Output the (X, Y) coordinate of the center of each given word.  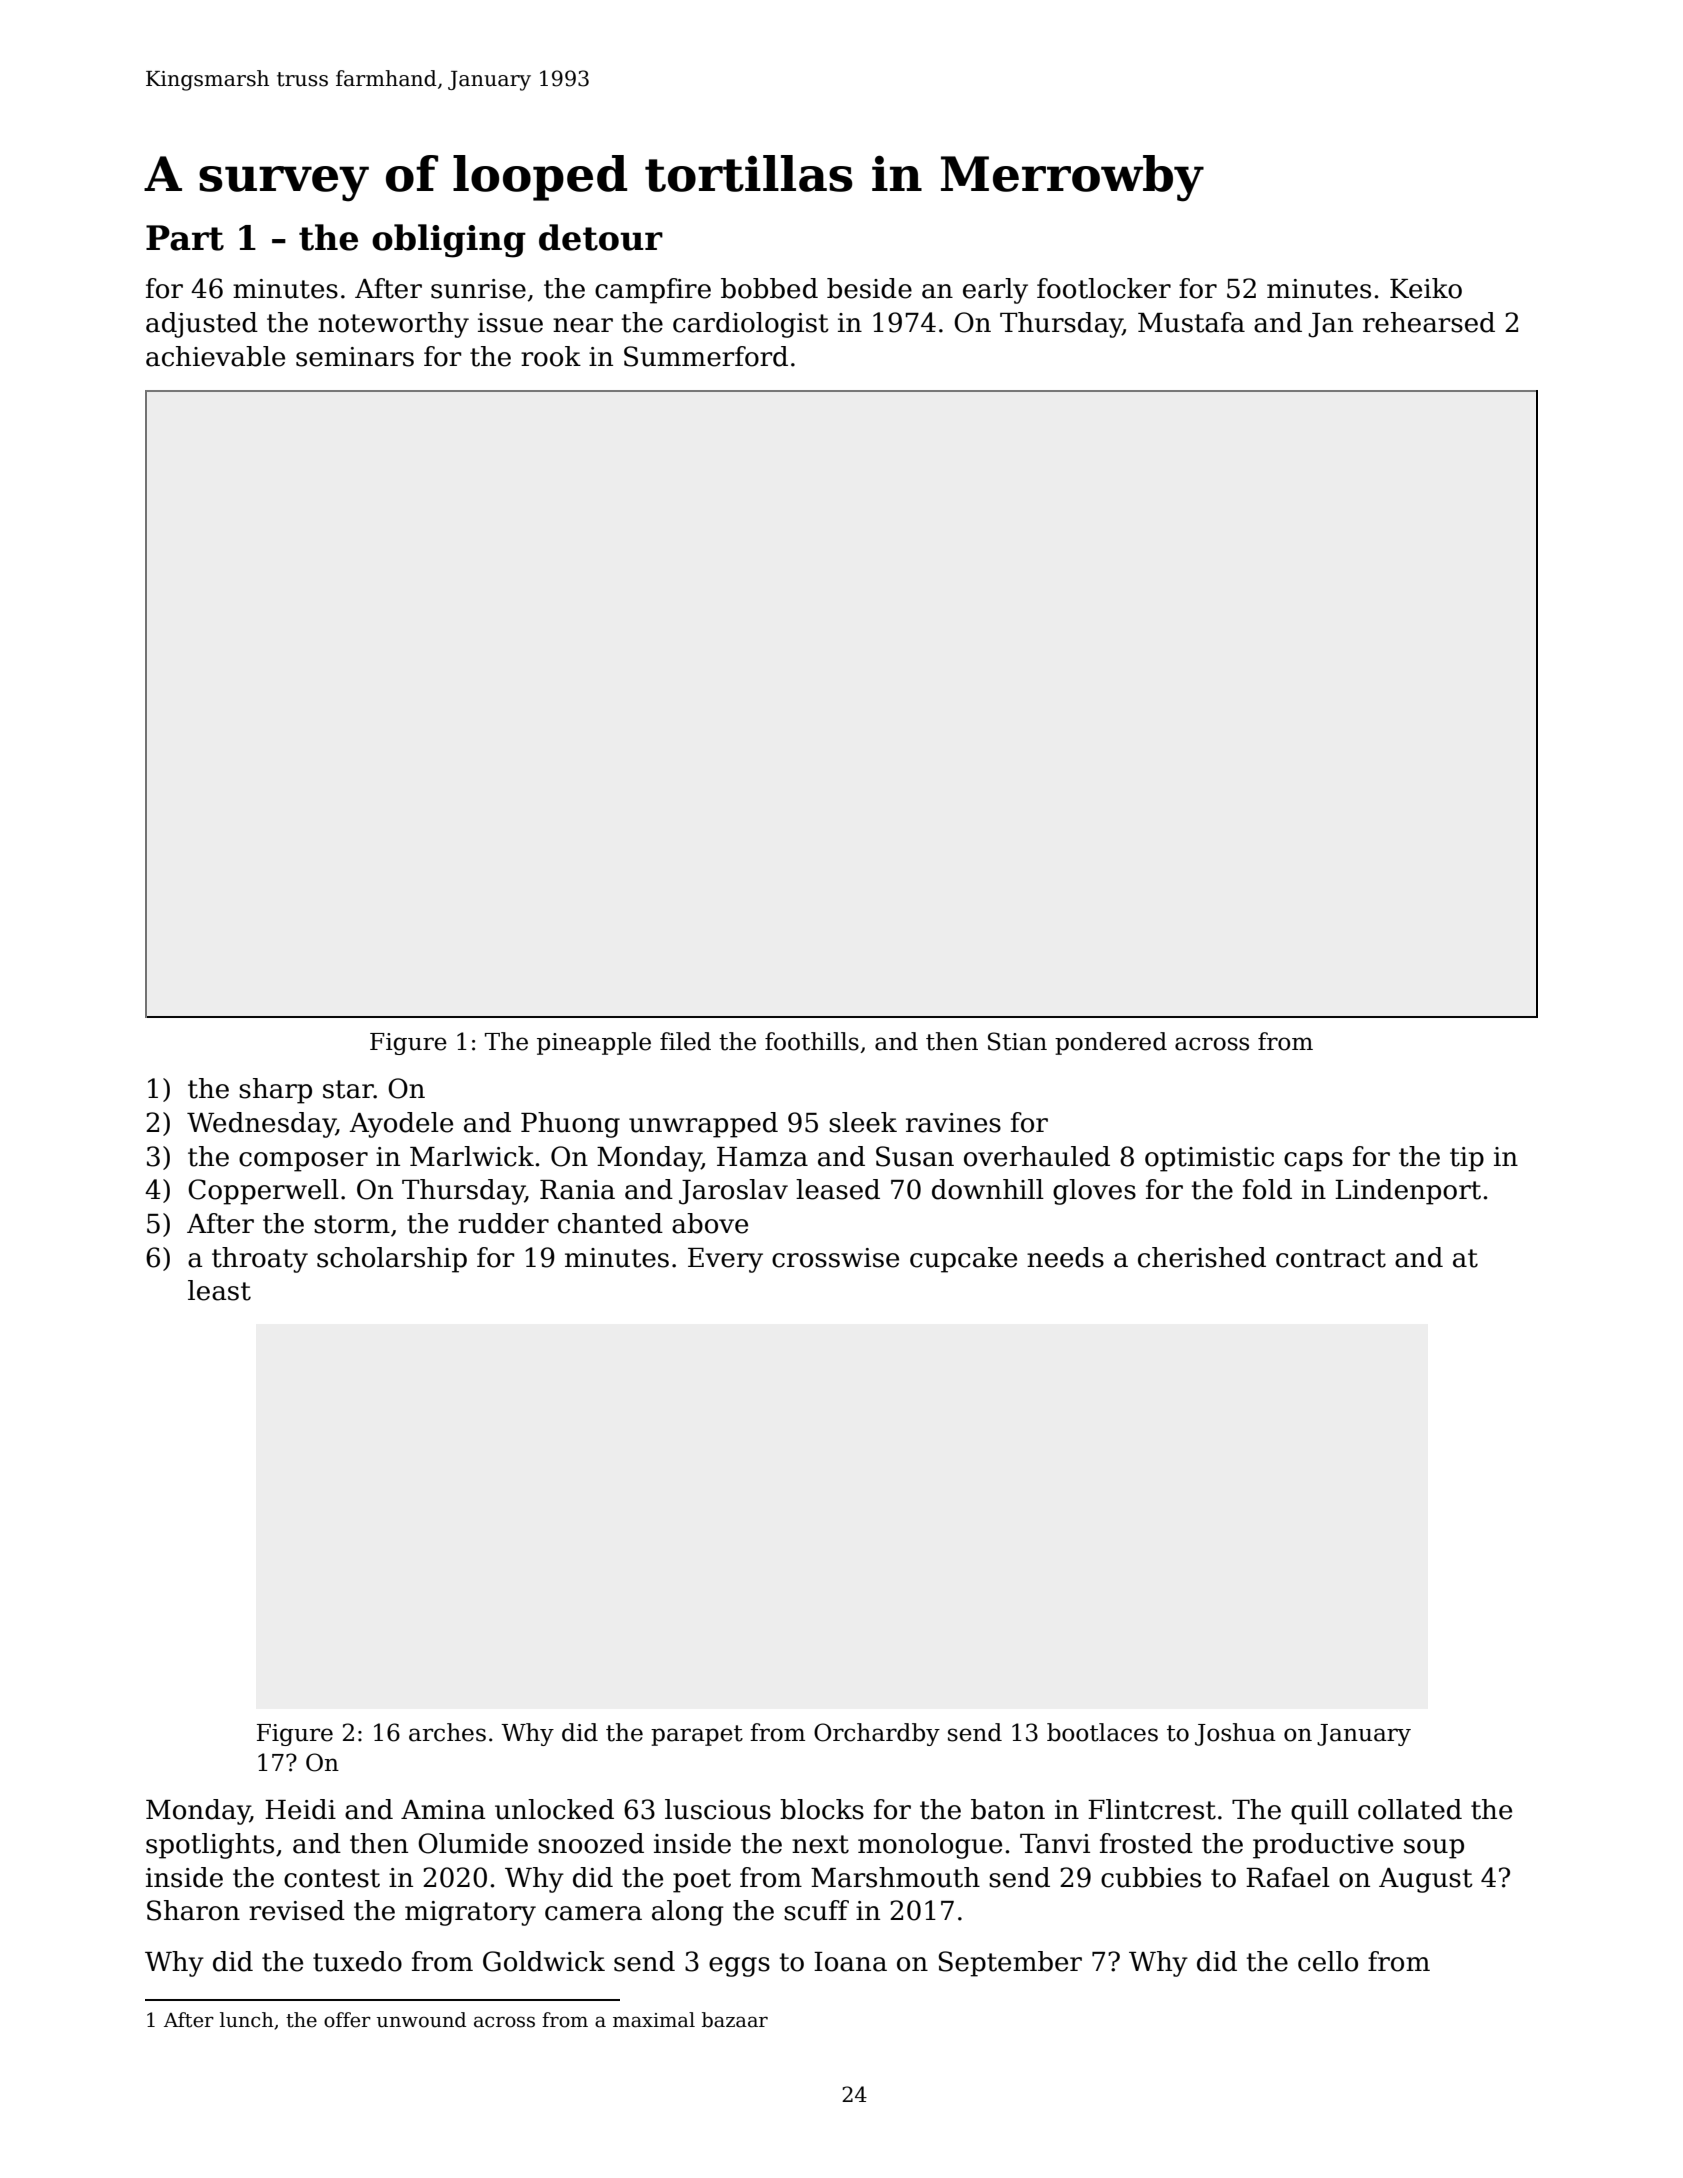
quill (1320, 1812)
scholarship (392, 1260)
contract (1331, 1258)
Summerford (706, 356)
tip (1467, 1159)
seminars (355, 357)
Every (725, 1260)
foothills (812, 1041)
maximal (654, 2020)
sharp (275, 1091)
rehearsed (1429, 322)
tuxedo (357, 1961)
